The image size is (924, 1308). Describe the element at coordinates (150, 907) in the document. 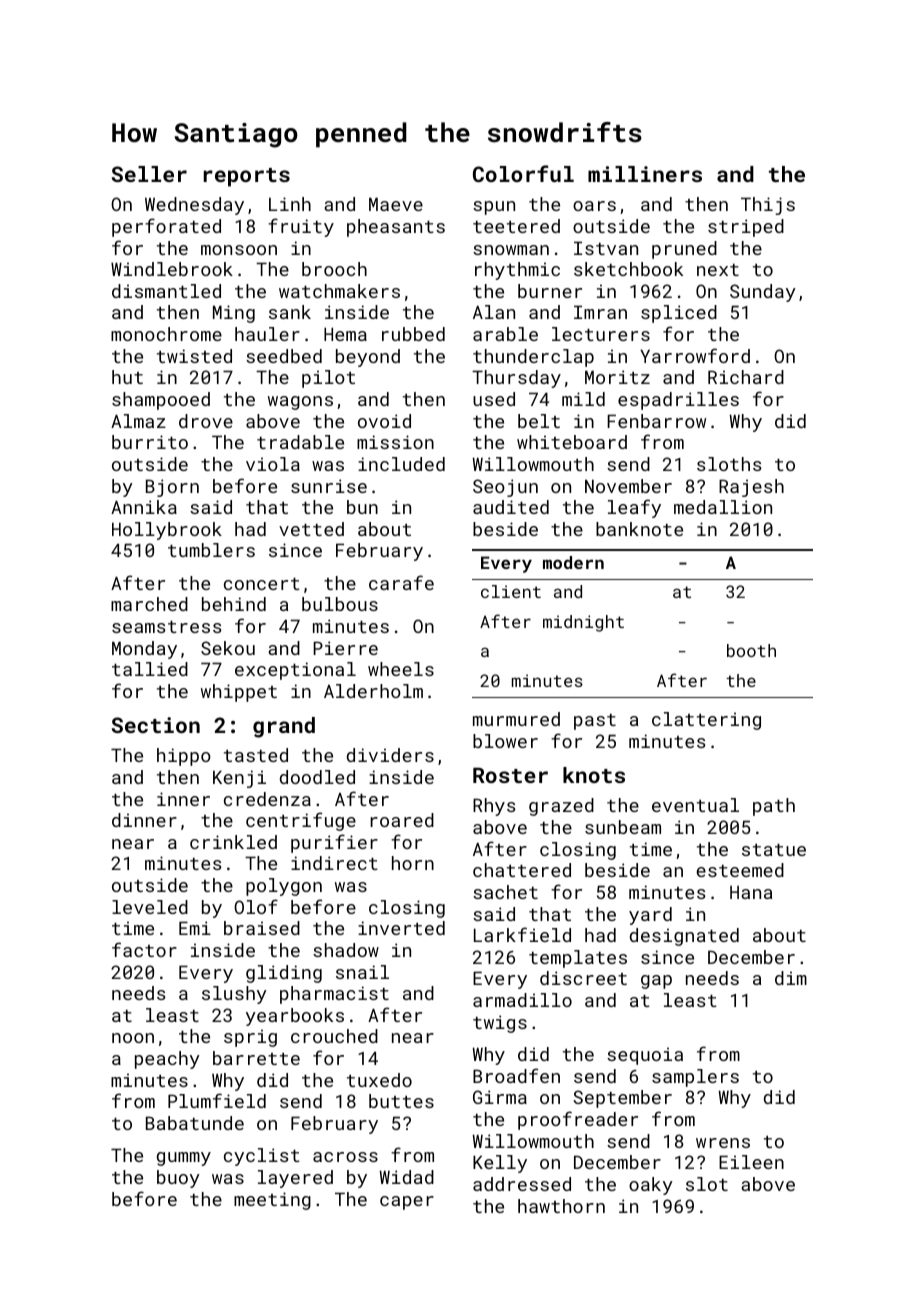

I see `leveled` at that location.
